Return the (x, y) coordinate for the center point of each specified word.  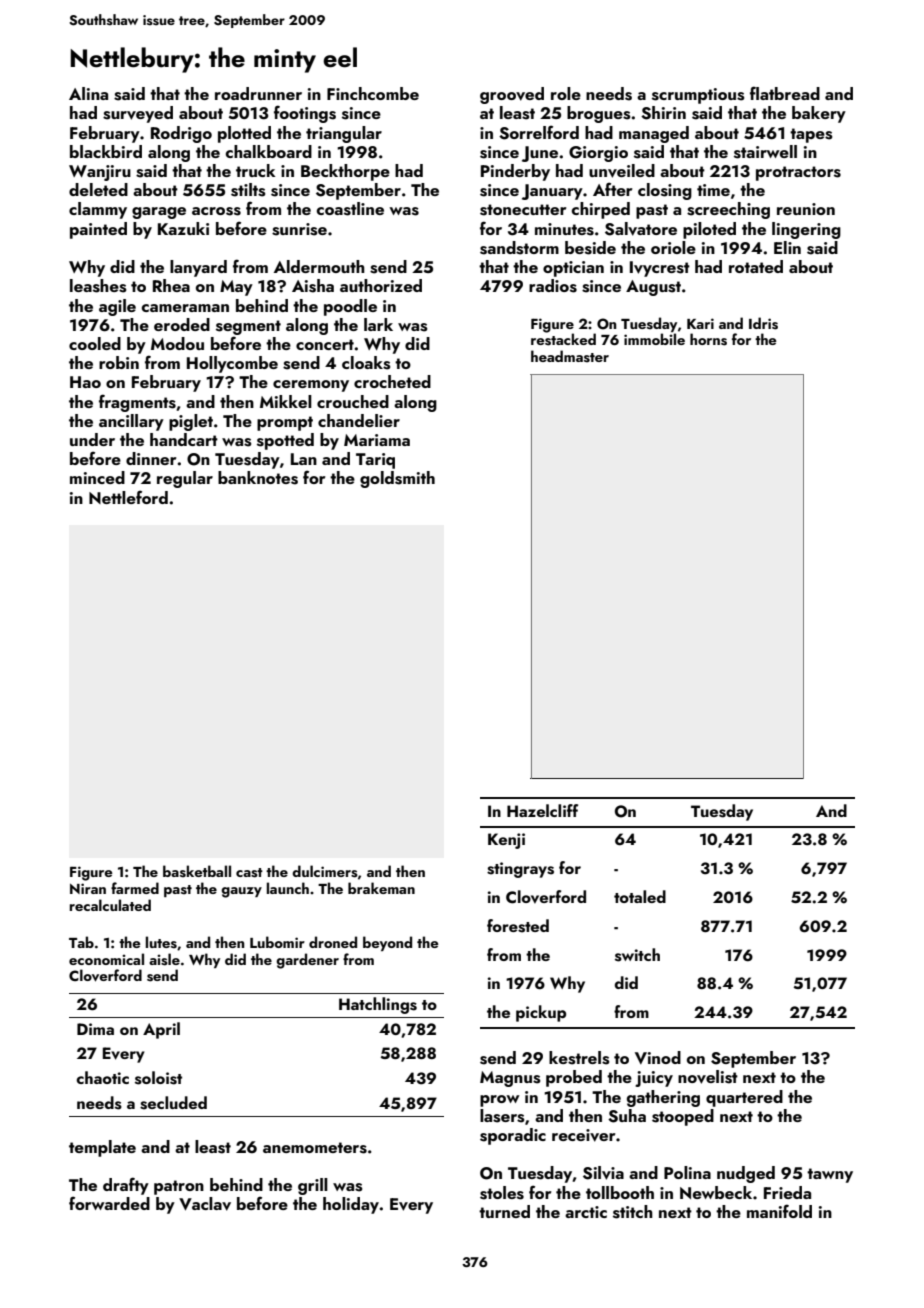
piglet (191, 422)
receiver (583, 1135)
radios (553, 286)
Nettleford (128, 497)
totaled (640, 896)
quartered (744, 1098)
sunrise (299, 229)
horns (708, 339)
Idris (763, 323)
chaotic (102, 1077)
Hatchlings (378, 1005)
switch (637, 955)
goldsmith (397, 479)
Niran (88, 888)
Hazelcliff (542, 810)
